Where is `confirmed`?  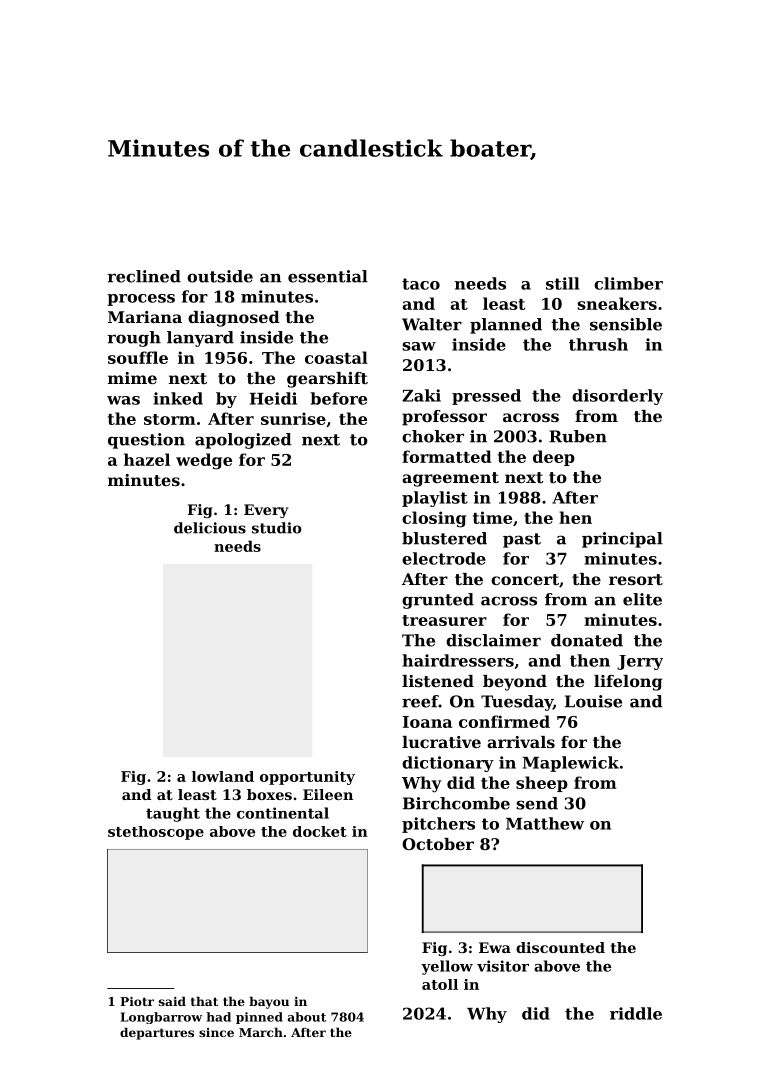 confirmed is located at coordinates (504, 721).
